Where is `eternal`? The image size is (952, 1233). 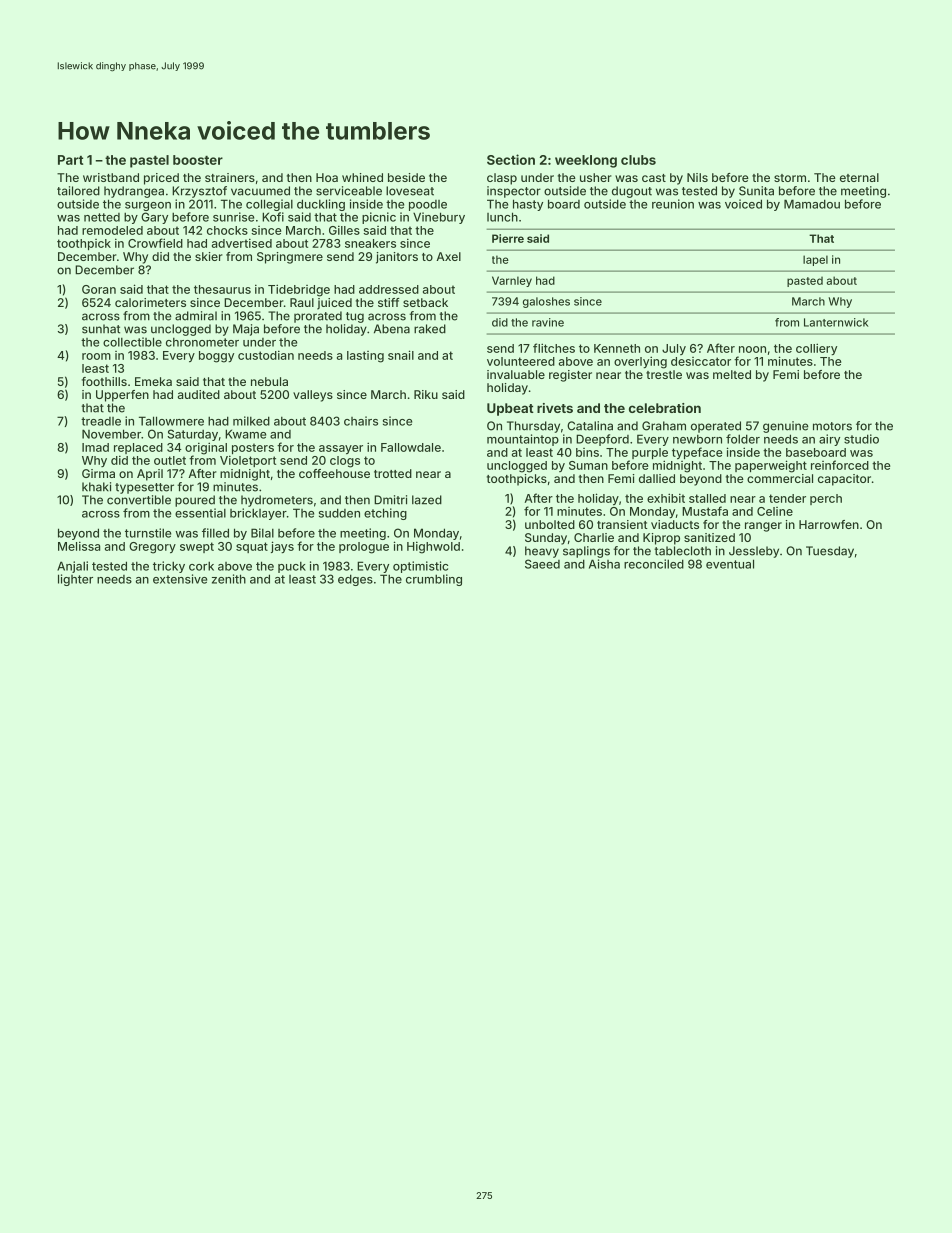
eternal is located at coordinates (859, 177).
